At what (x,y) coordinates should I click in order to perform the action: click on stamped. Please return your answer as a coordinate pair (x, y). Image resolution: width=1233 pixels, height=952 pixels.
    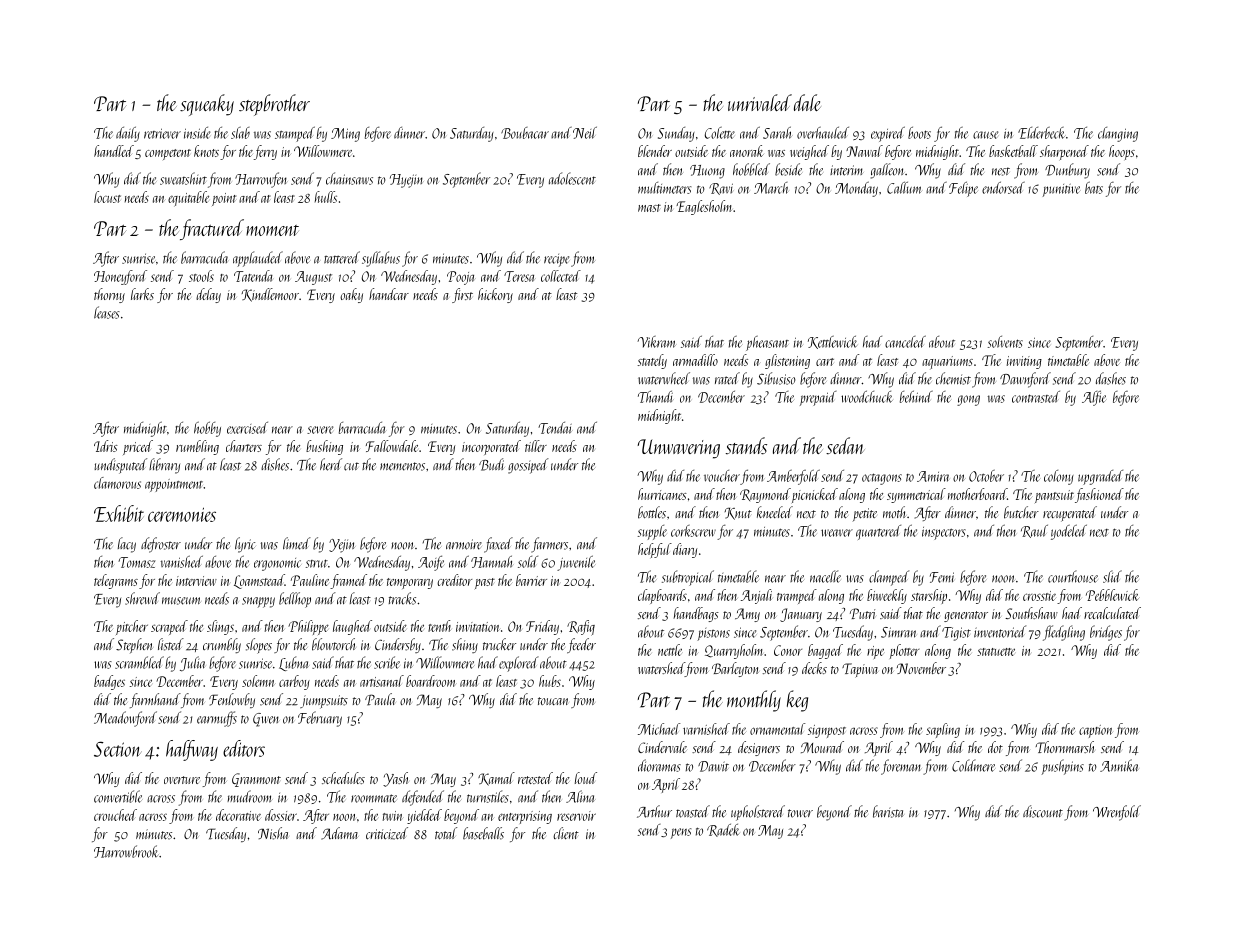
    Looking at the image, I should click on (295, 134).
